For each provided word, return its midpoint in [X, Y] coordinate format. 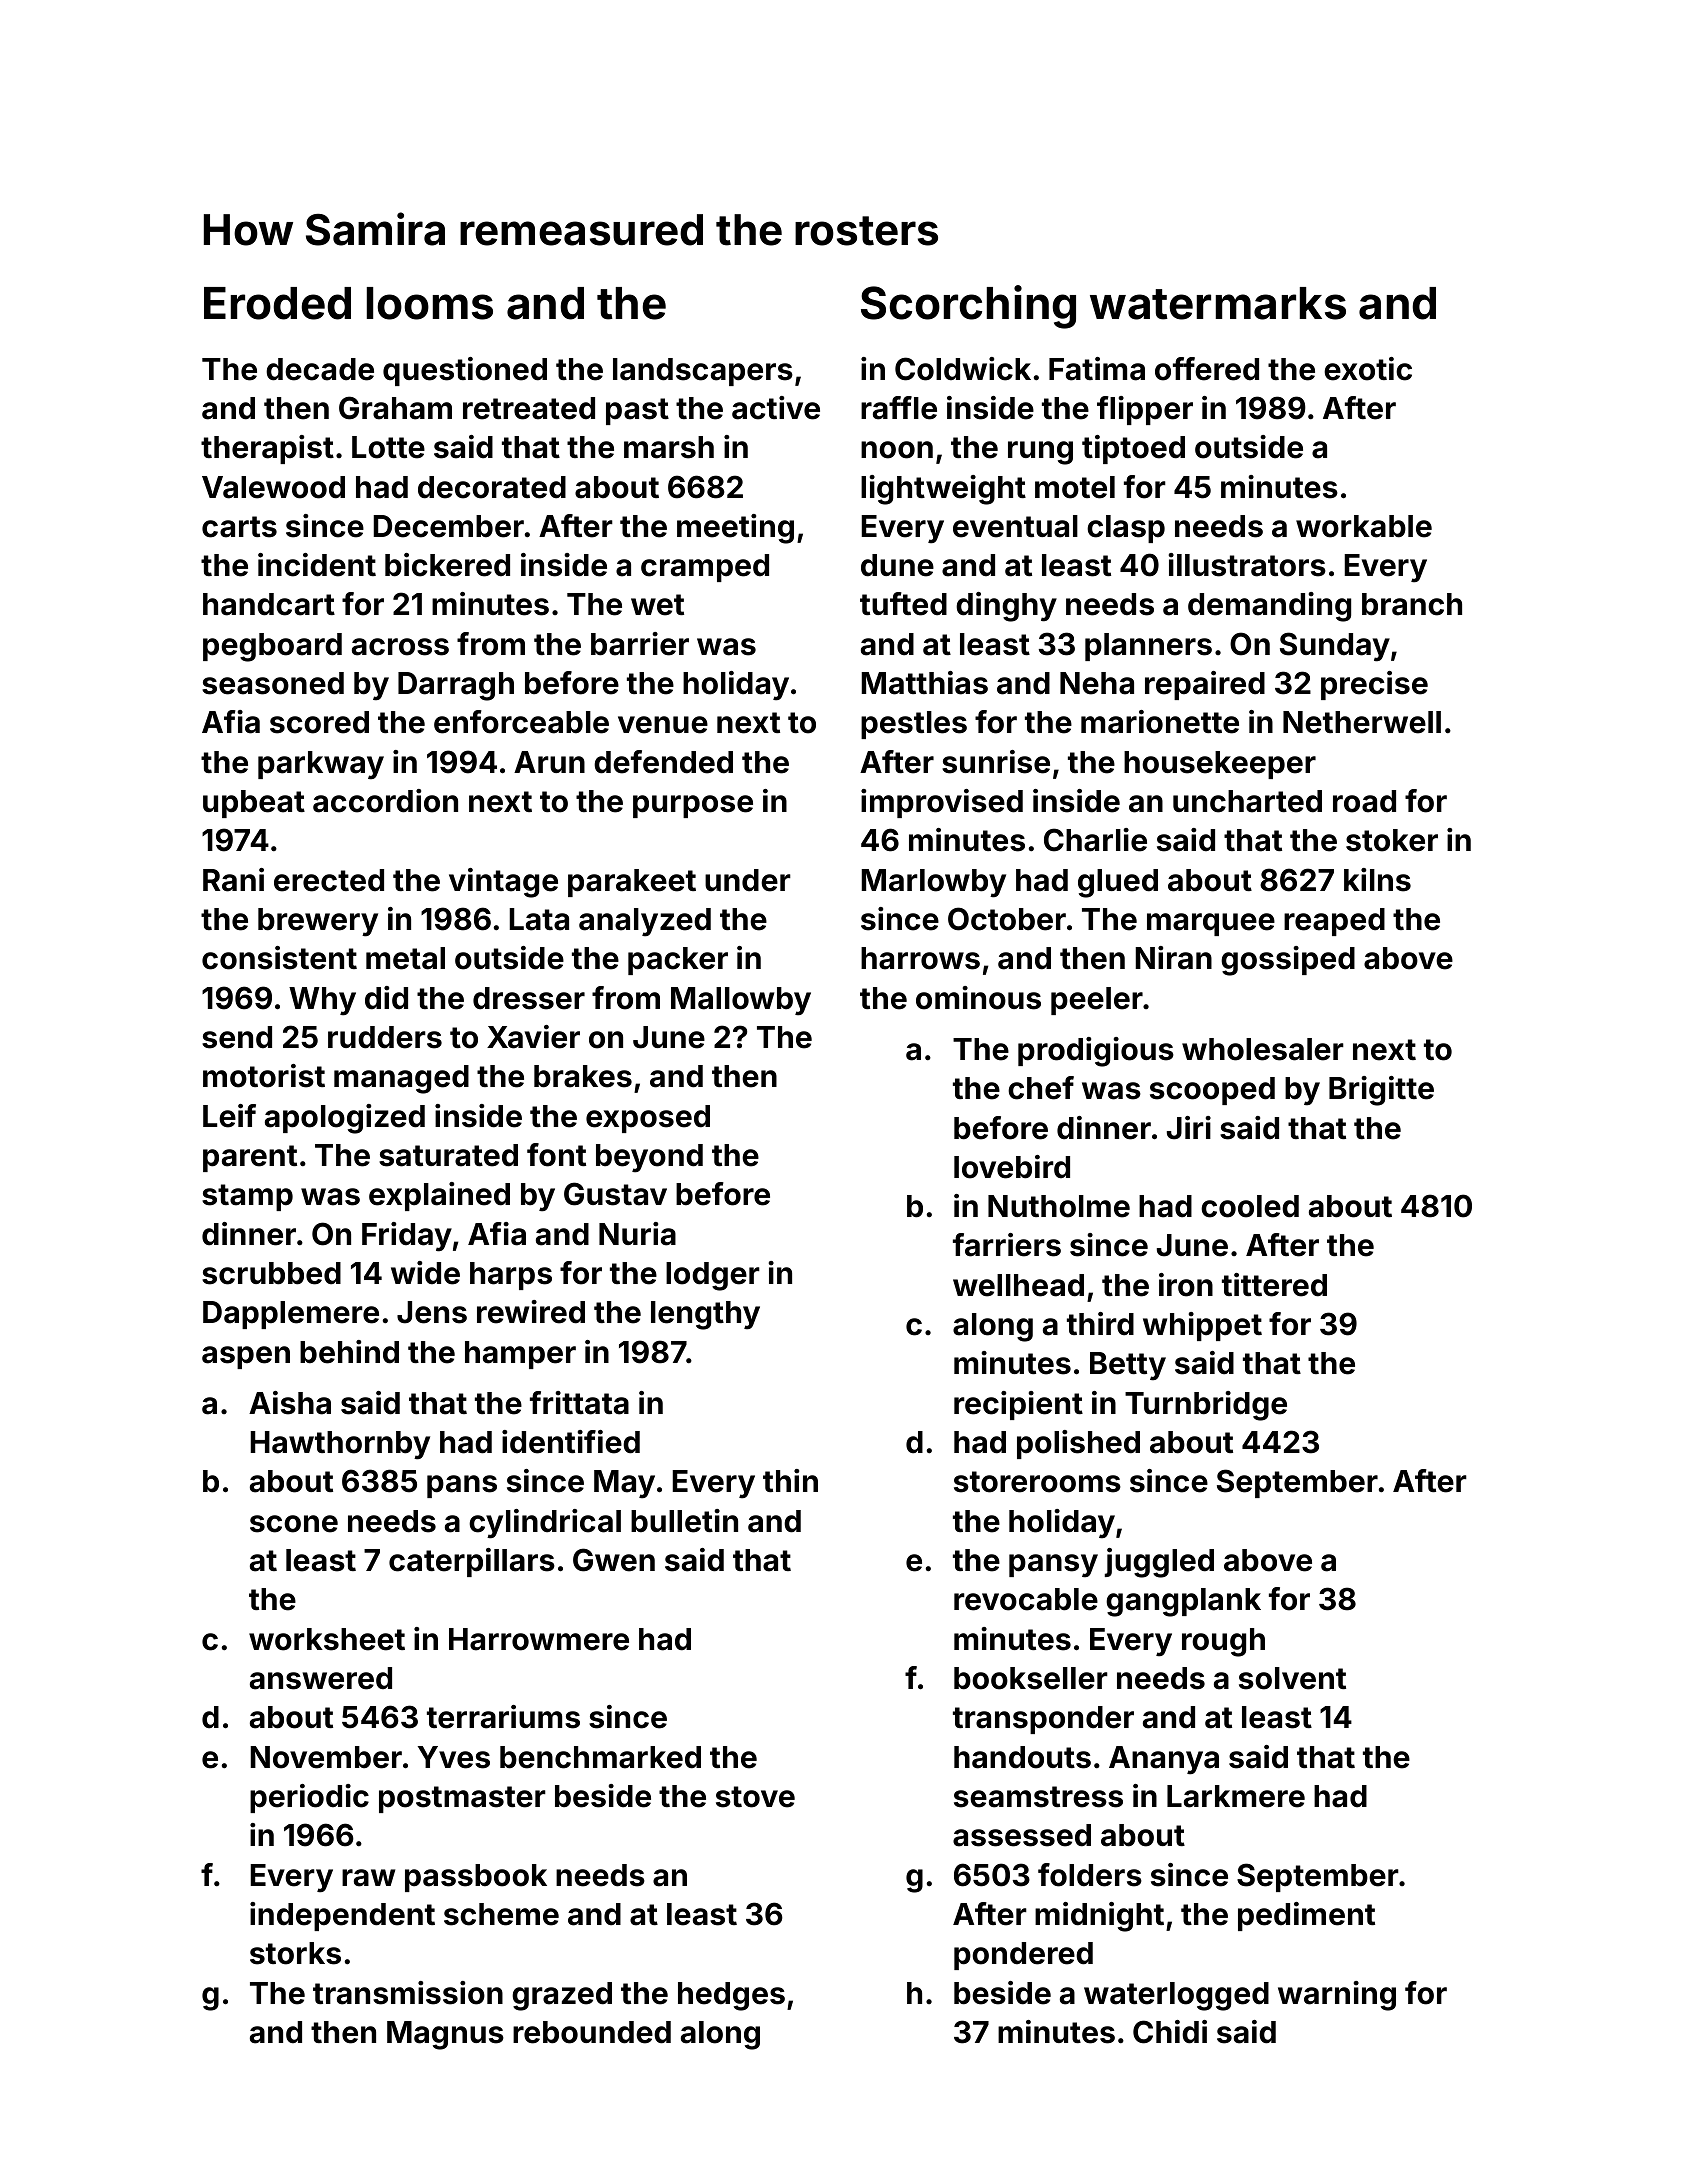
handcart [269, 604]
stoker [1392, 840]
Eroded [277, 303]
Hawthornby [340, 1445]
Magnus [445, 2035]
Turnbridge [1206, 1406]
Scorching [968, 307]
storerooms [1037, 1482]
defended [663, 762]
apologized [345, 1119]
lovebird [1012, 1167]
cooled [1250, 1206]
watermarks [1218, 303]
